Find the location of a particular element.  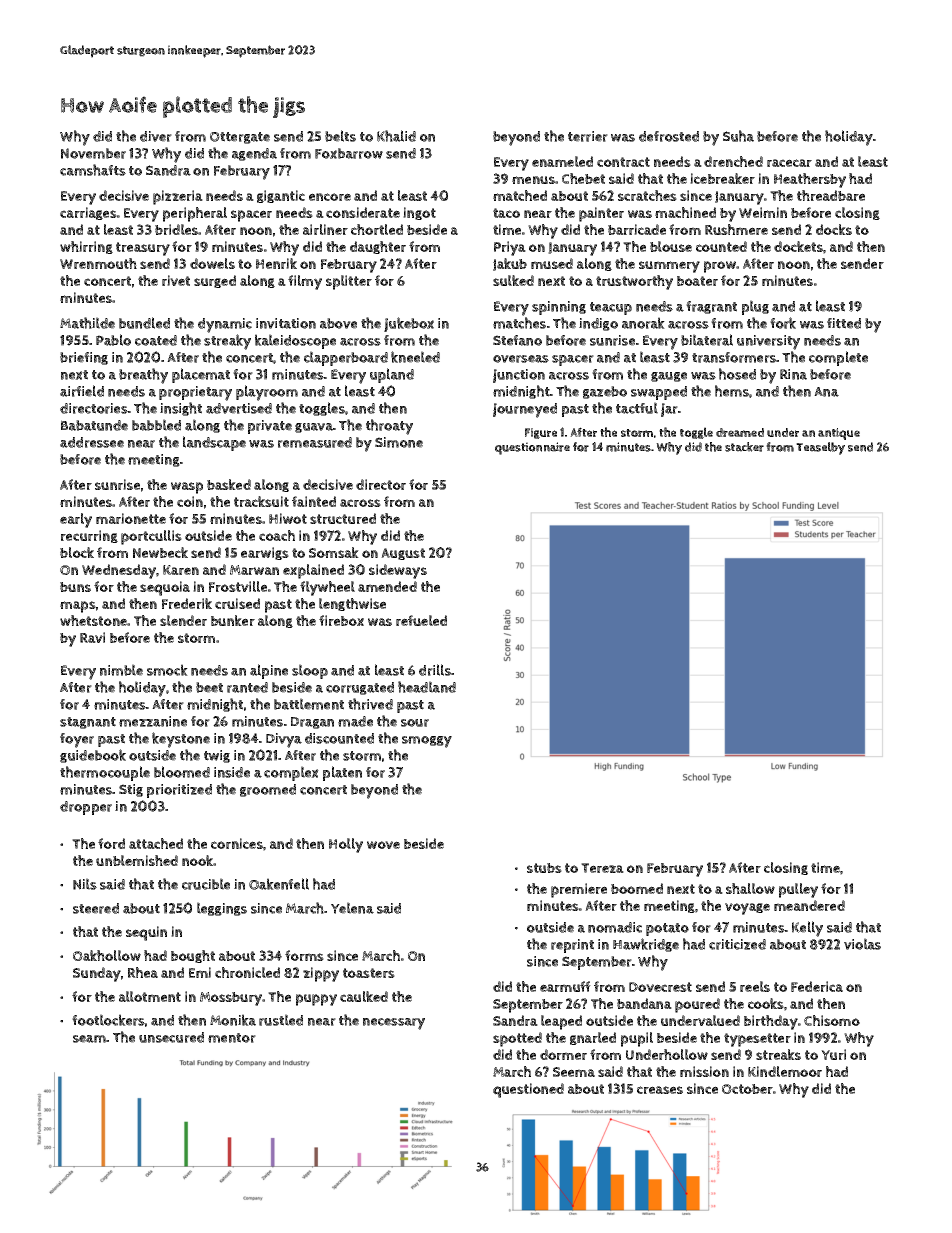

Jakub is located at coordinates (510, 264).
